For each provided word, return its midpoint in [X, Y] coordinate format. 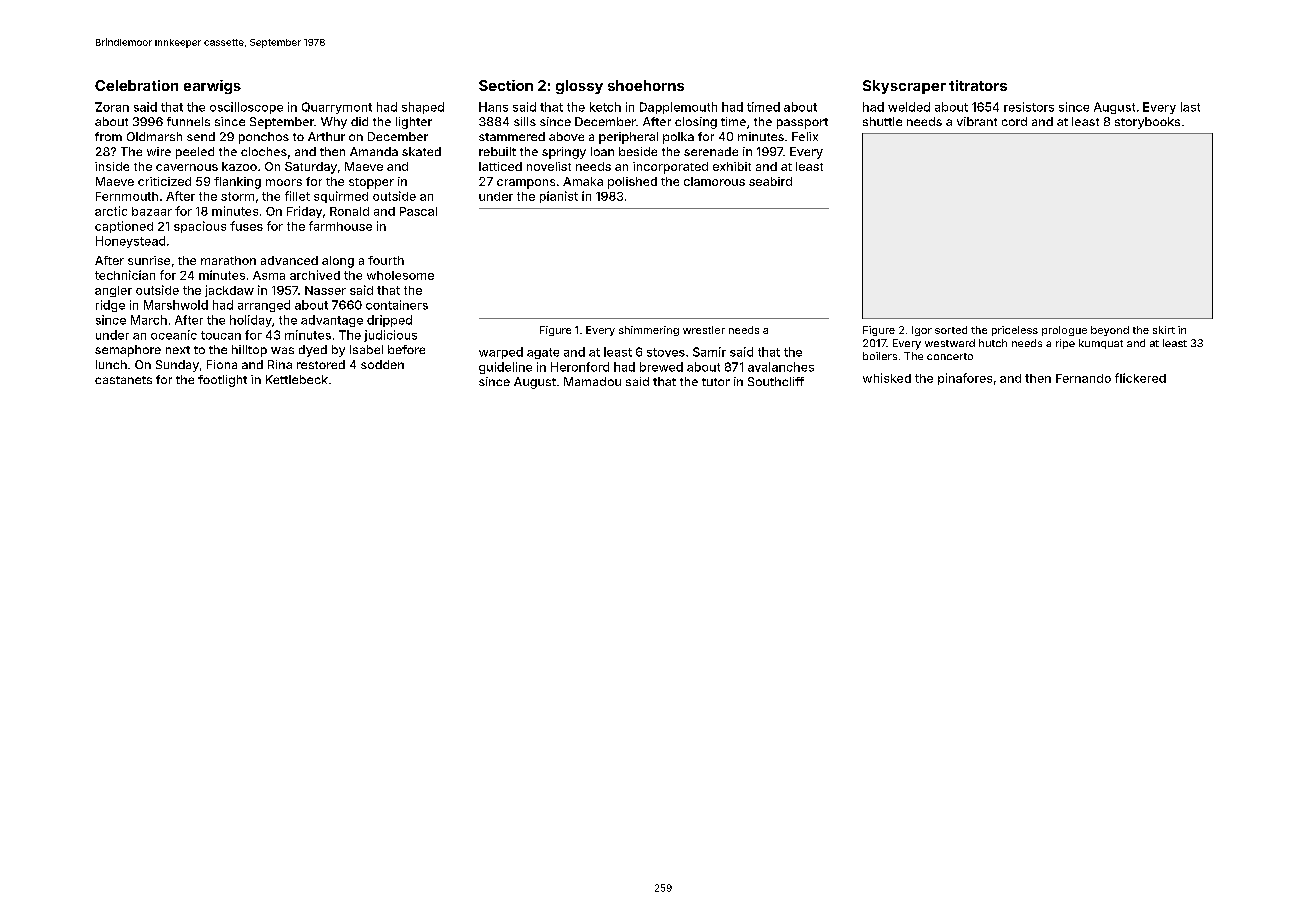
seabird [770, 181]
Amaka [583, 181]
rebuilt [497, 151]
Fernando [1083, 378]
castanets [123, 380]
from [108, 136]
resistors [1029, 107]
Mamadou [592, 381]
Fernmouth [127, 196]
